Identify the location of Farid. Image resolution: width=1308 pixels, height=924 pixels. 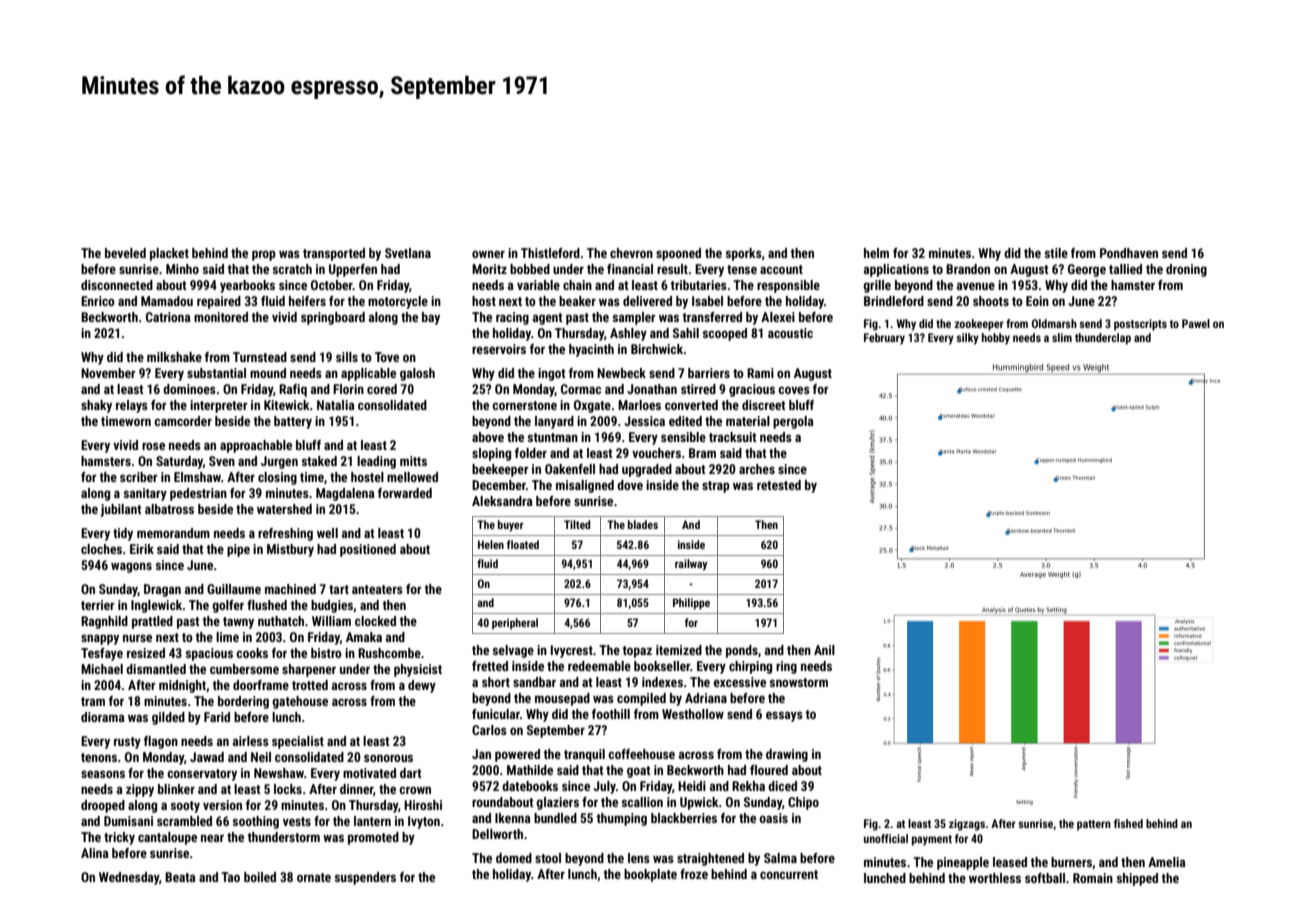
(217, 717).
